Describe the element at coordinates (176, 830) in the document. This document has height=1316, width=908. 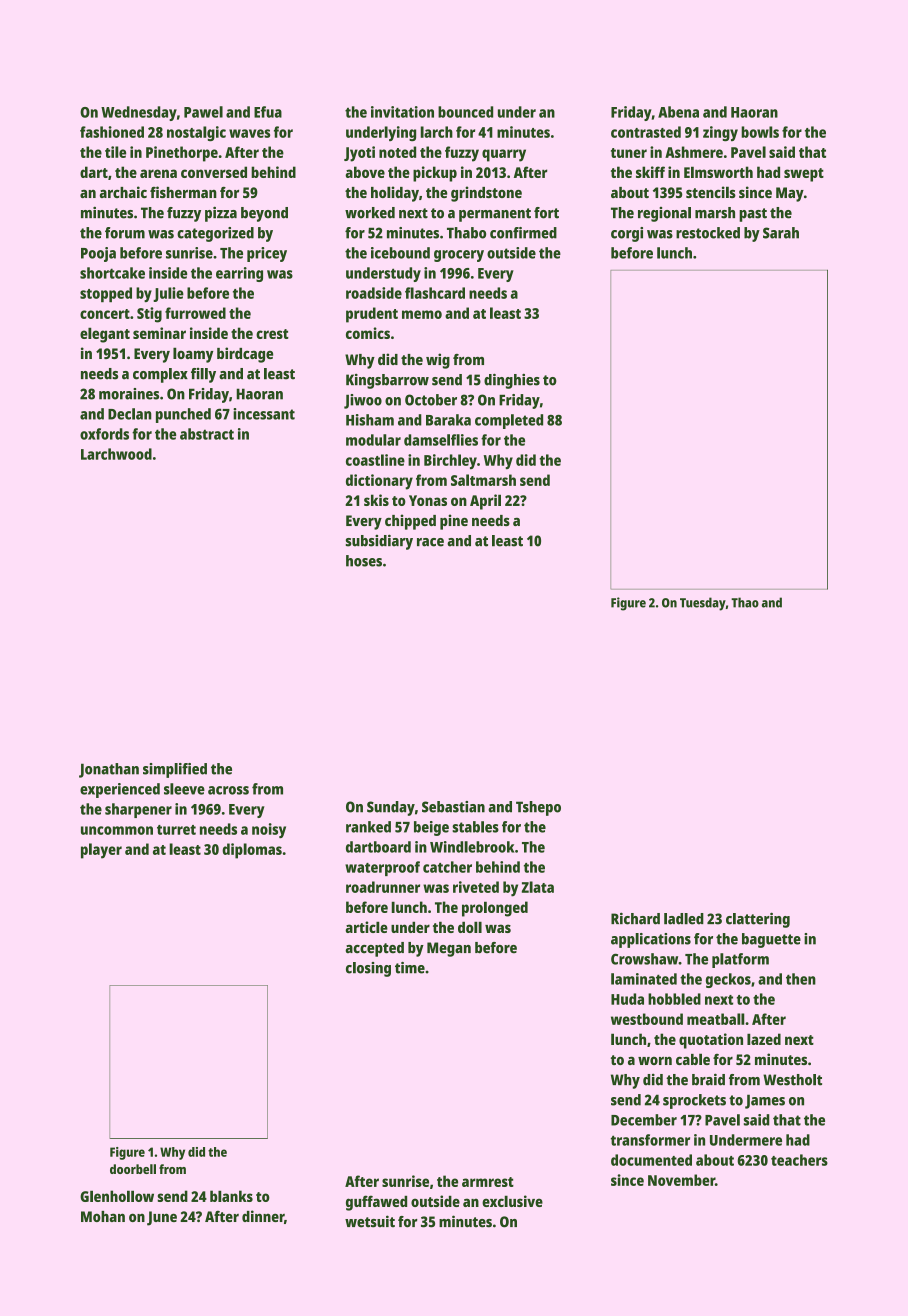
I see `turret` at that location.
